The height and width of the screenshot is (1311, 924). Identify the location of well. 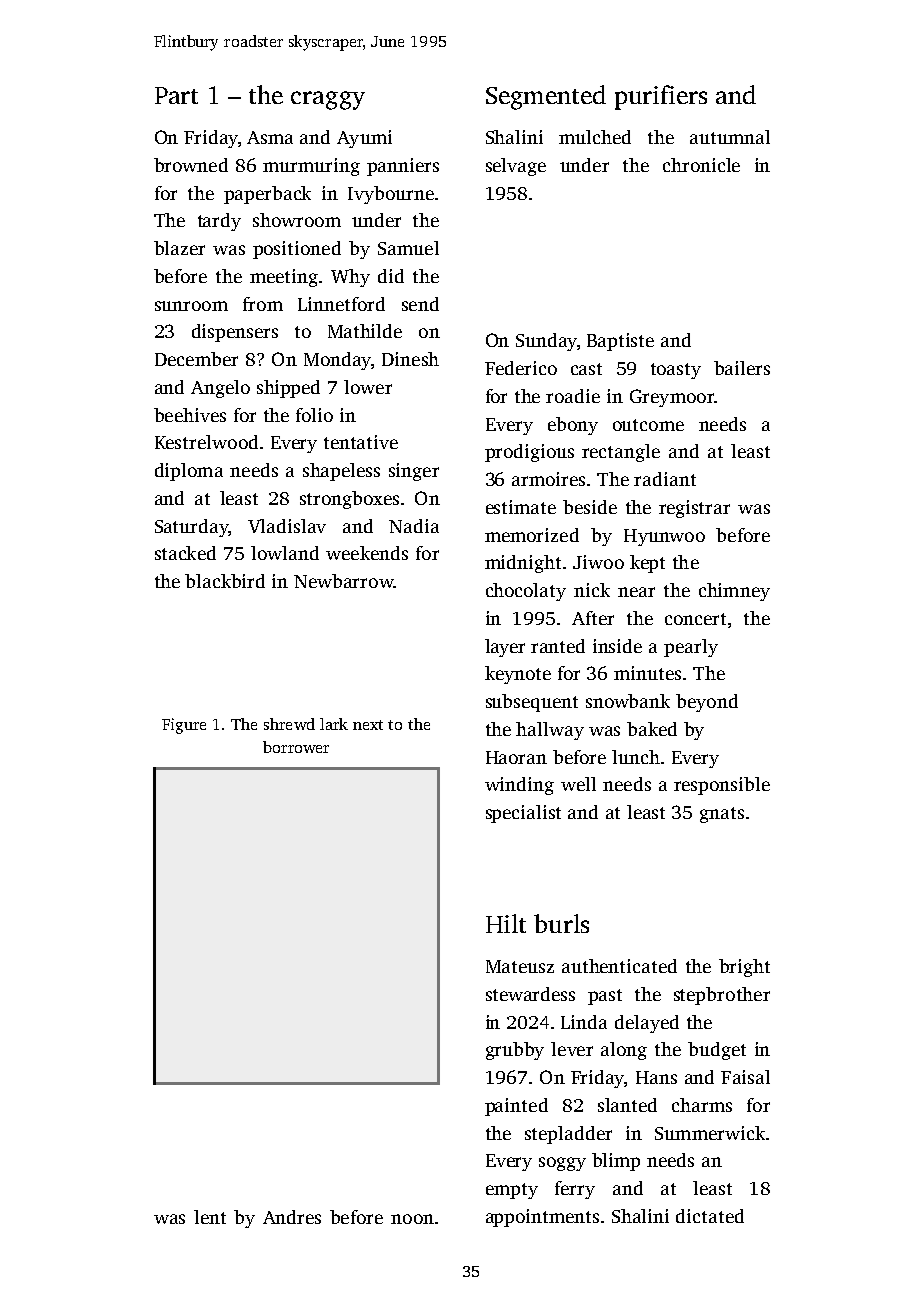
(578, 784).
